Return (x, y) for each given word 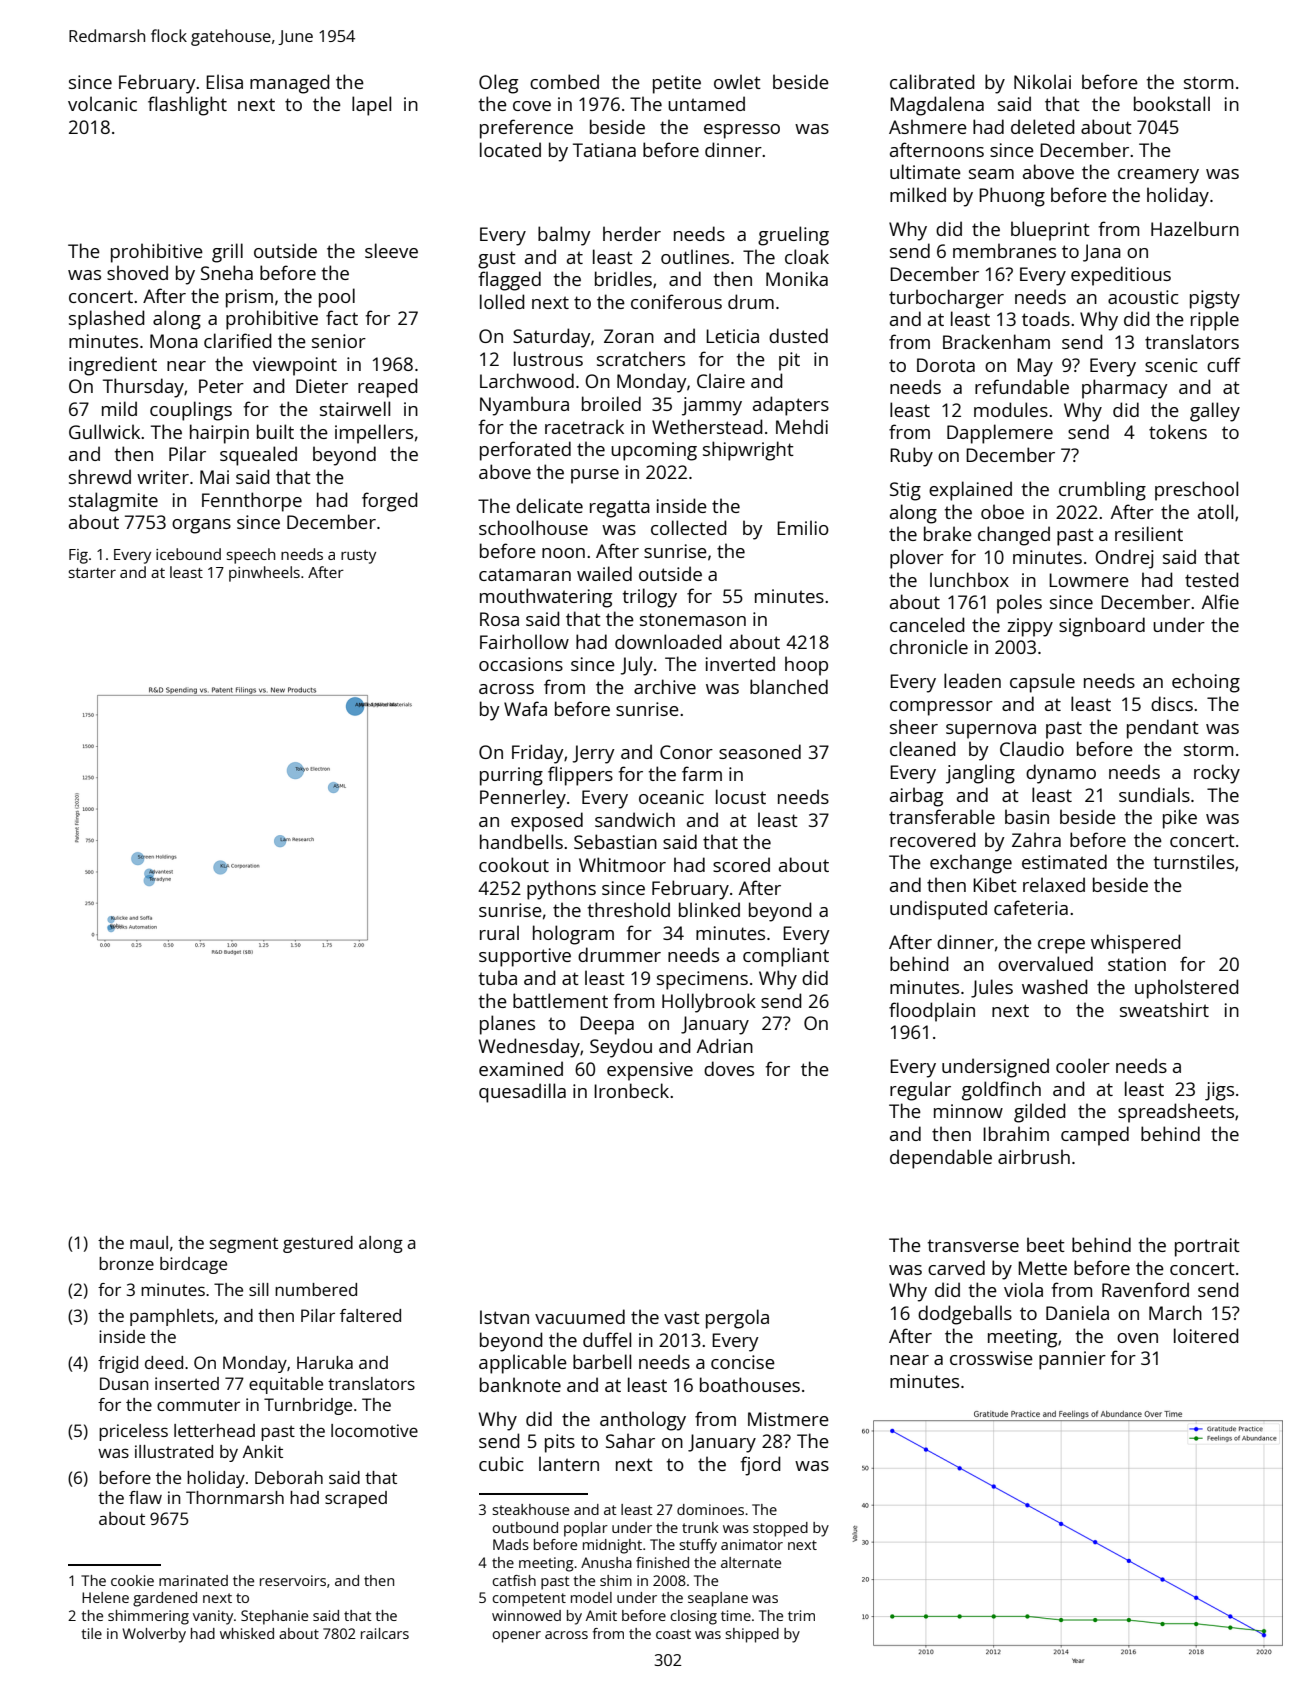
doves (729, 1068)
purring (511, 776)
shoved (137, 272)
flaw (145, 1497)
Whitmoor (622, 864)
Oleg (498, 84)
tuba (497, 977)
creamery (1158, 176)
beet (1046, 1244)
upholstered (1187, 989)
